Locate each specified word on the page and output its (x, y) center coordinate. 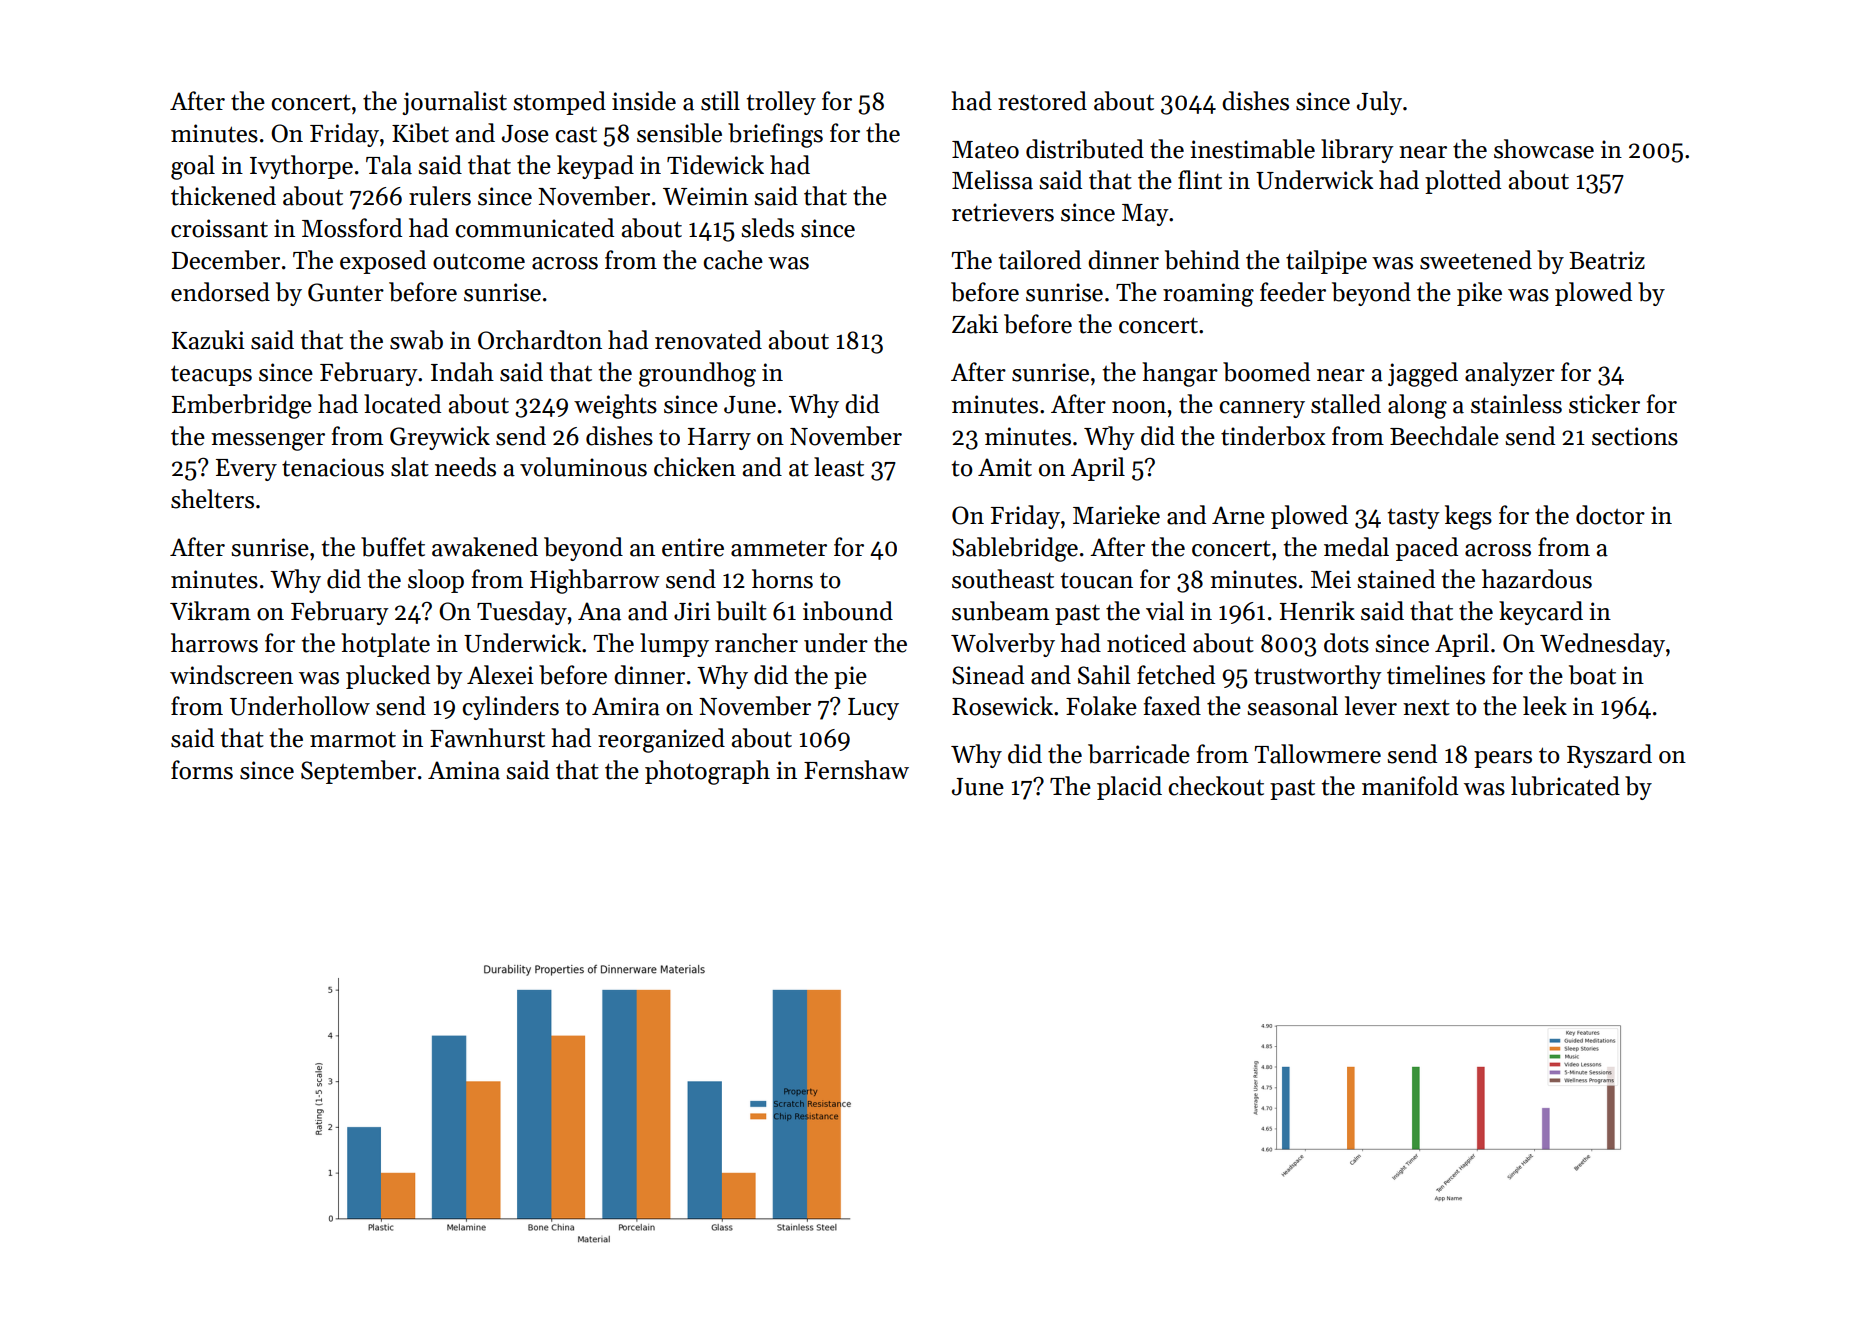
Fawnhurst (487, 738)
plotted (1463, 182)
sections (1635, 436)
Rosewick (1002, 706)
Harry (719, 439)
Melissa (992, 180)
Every (246, 470)
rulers (440, 196)
